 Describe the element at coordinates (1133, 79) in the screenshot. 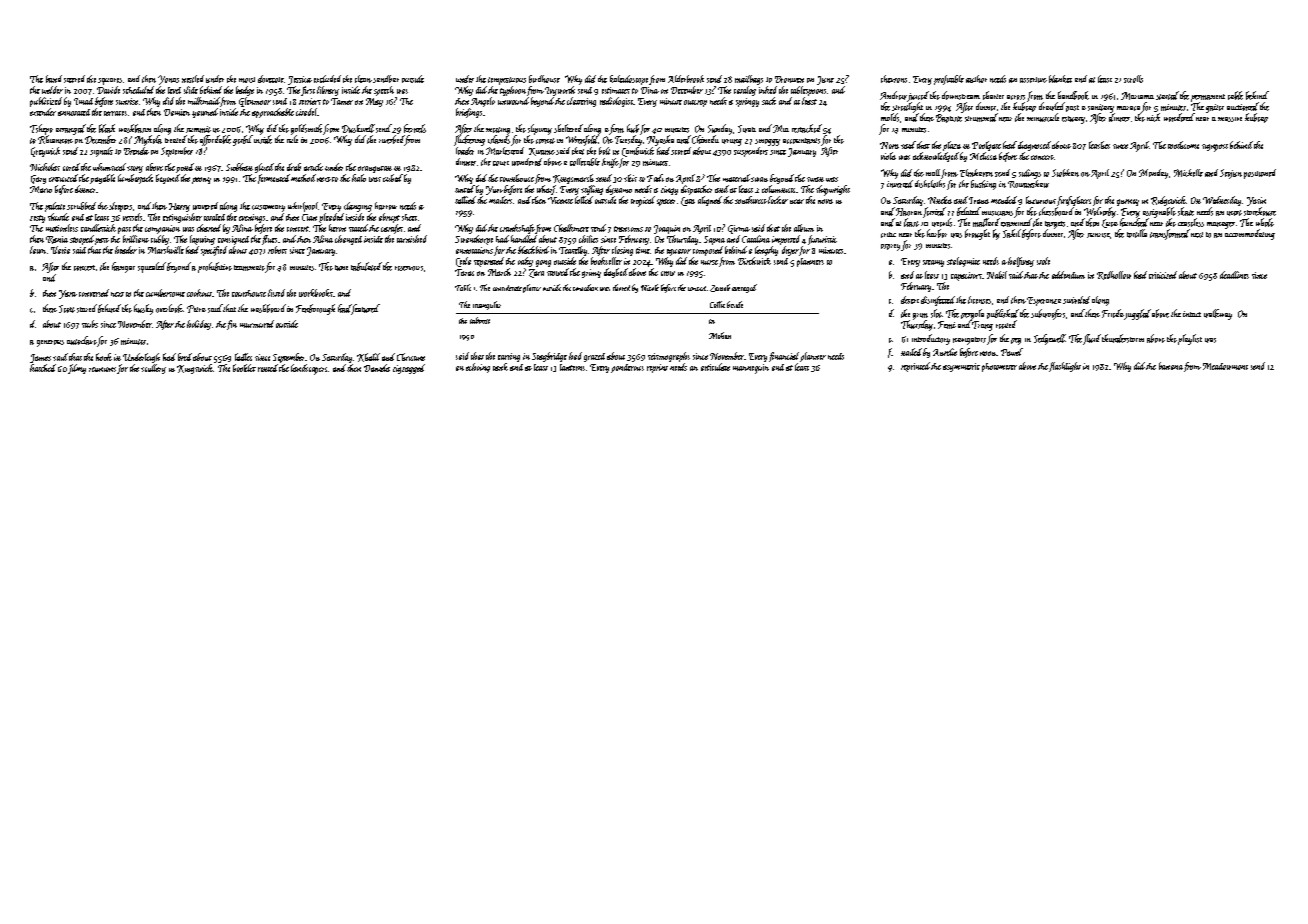

I see `scrolls` at that location.
